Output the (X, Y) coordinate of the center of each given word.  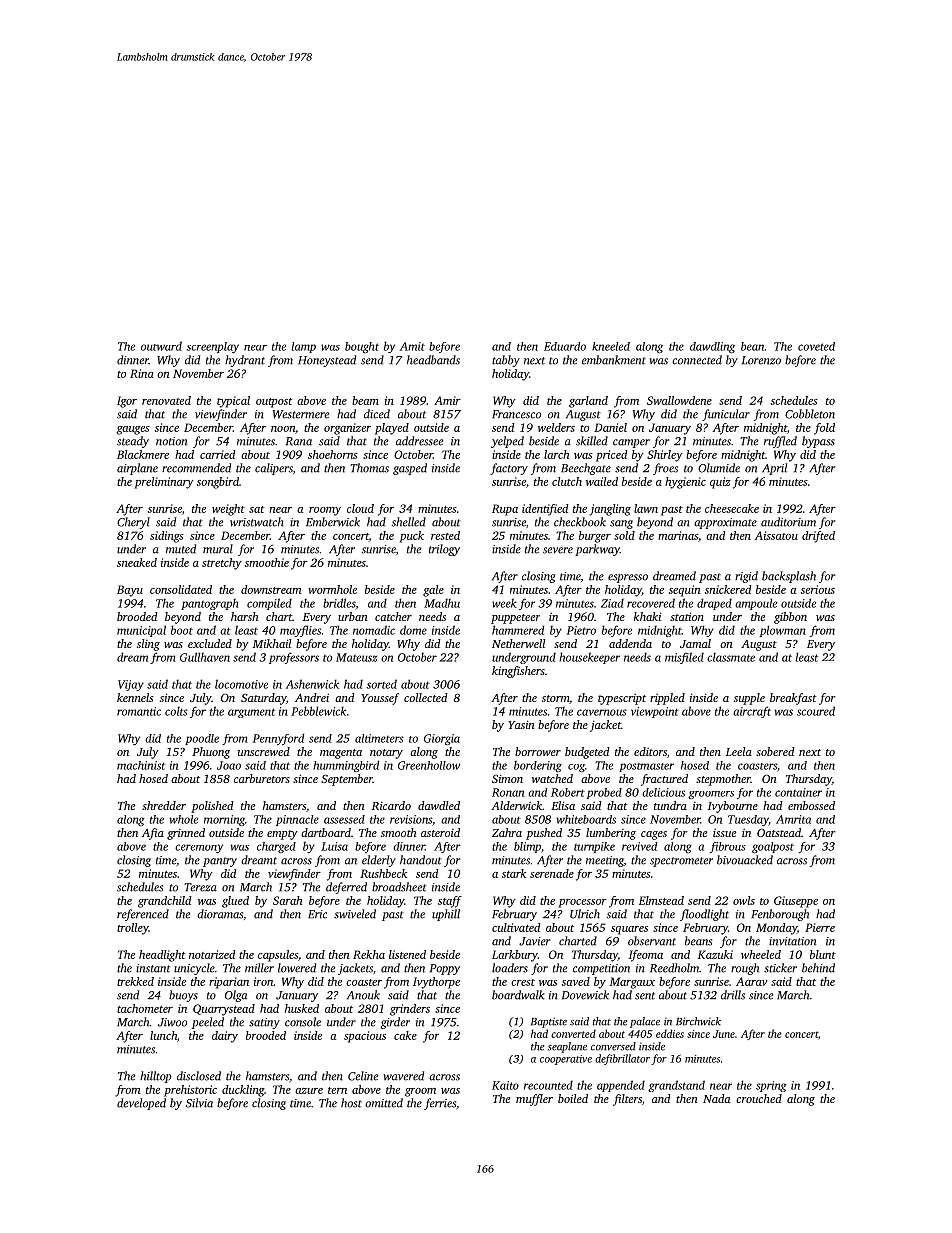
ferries (440, 1104)
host (351, 1103)
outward (161, 346)
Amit (412, 346)
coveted (816, 346)
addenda (630, 643)
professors (294, 658)
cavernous (602, 712)
